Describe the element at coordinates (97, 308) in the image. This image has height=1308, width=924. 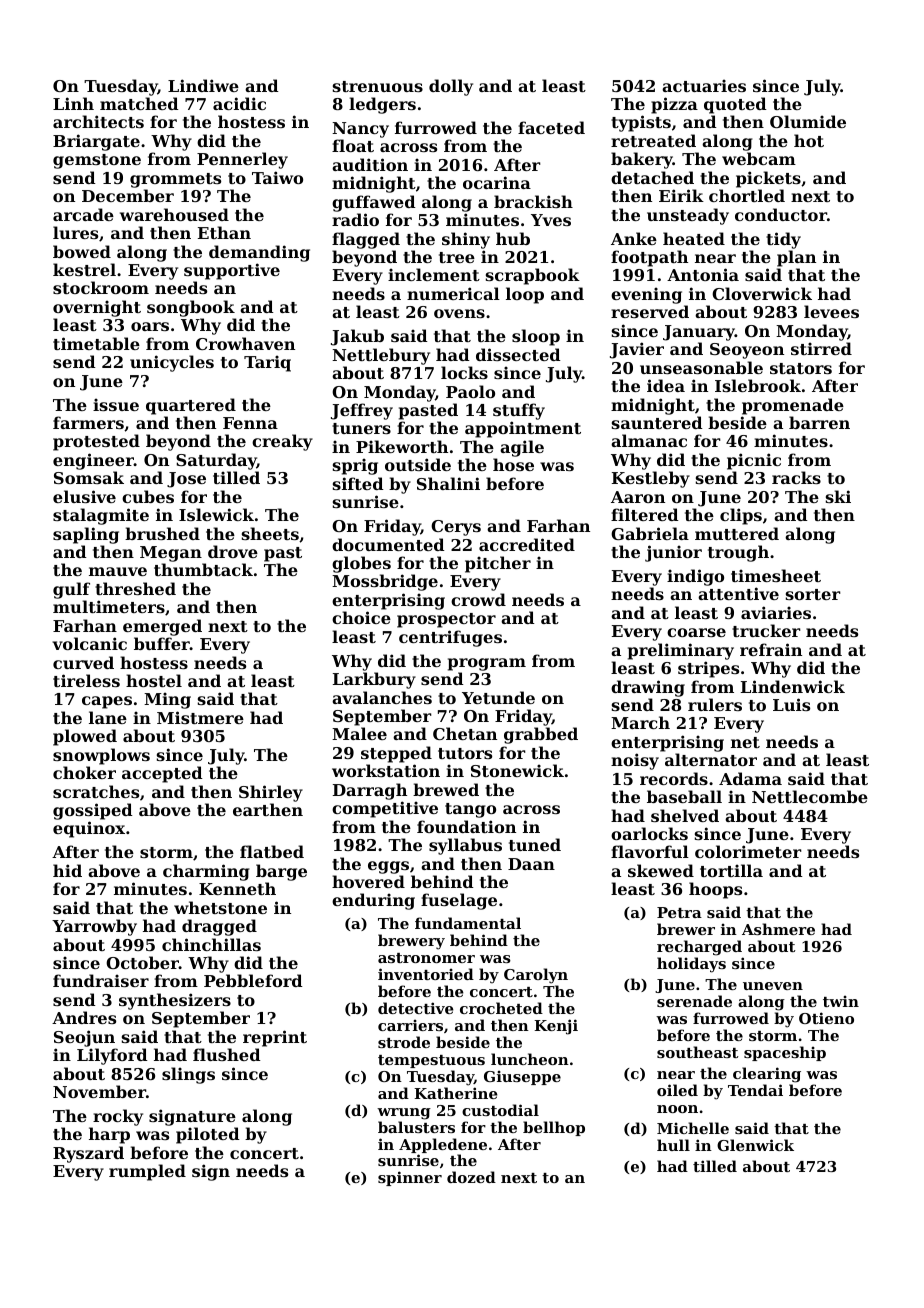
I see `overnight` at that location.
